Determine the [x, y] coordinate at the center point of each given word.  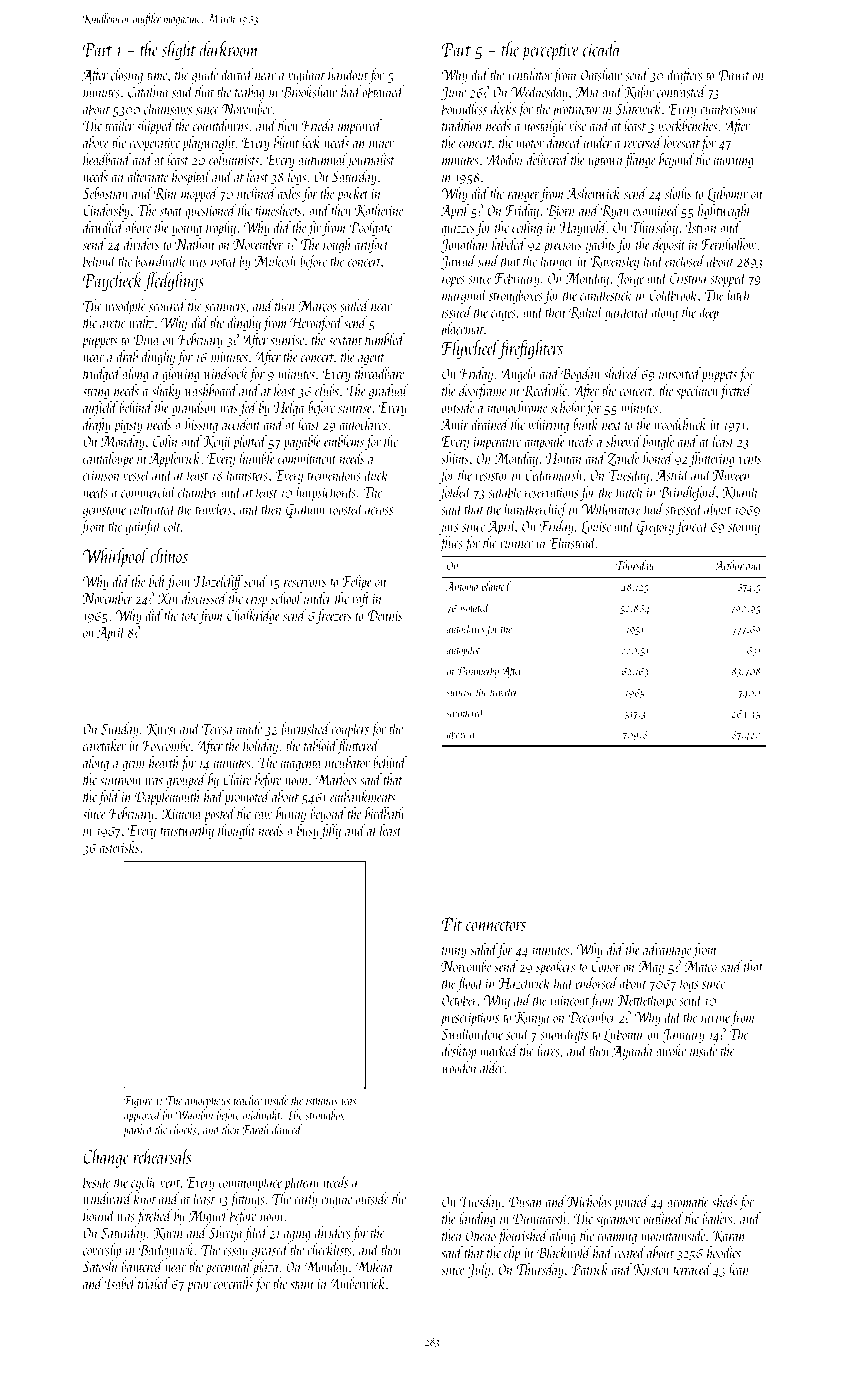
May [651, 968]
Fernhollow [729, 244]
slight [179, 51]
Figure [138, 1102]
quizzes [458, 230]
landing [477, 1220]
